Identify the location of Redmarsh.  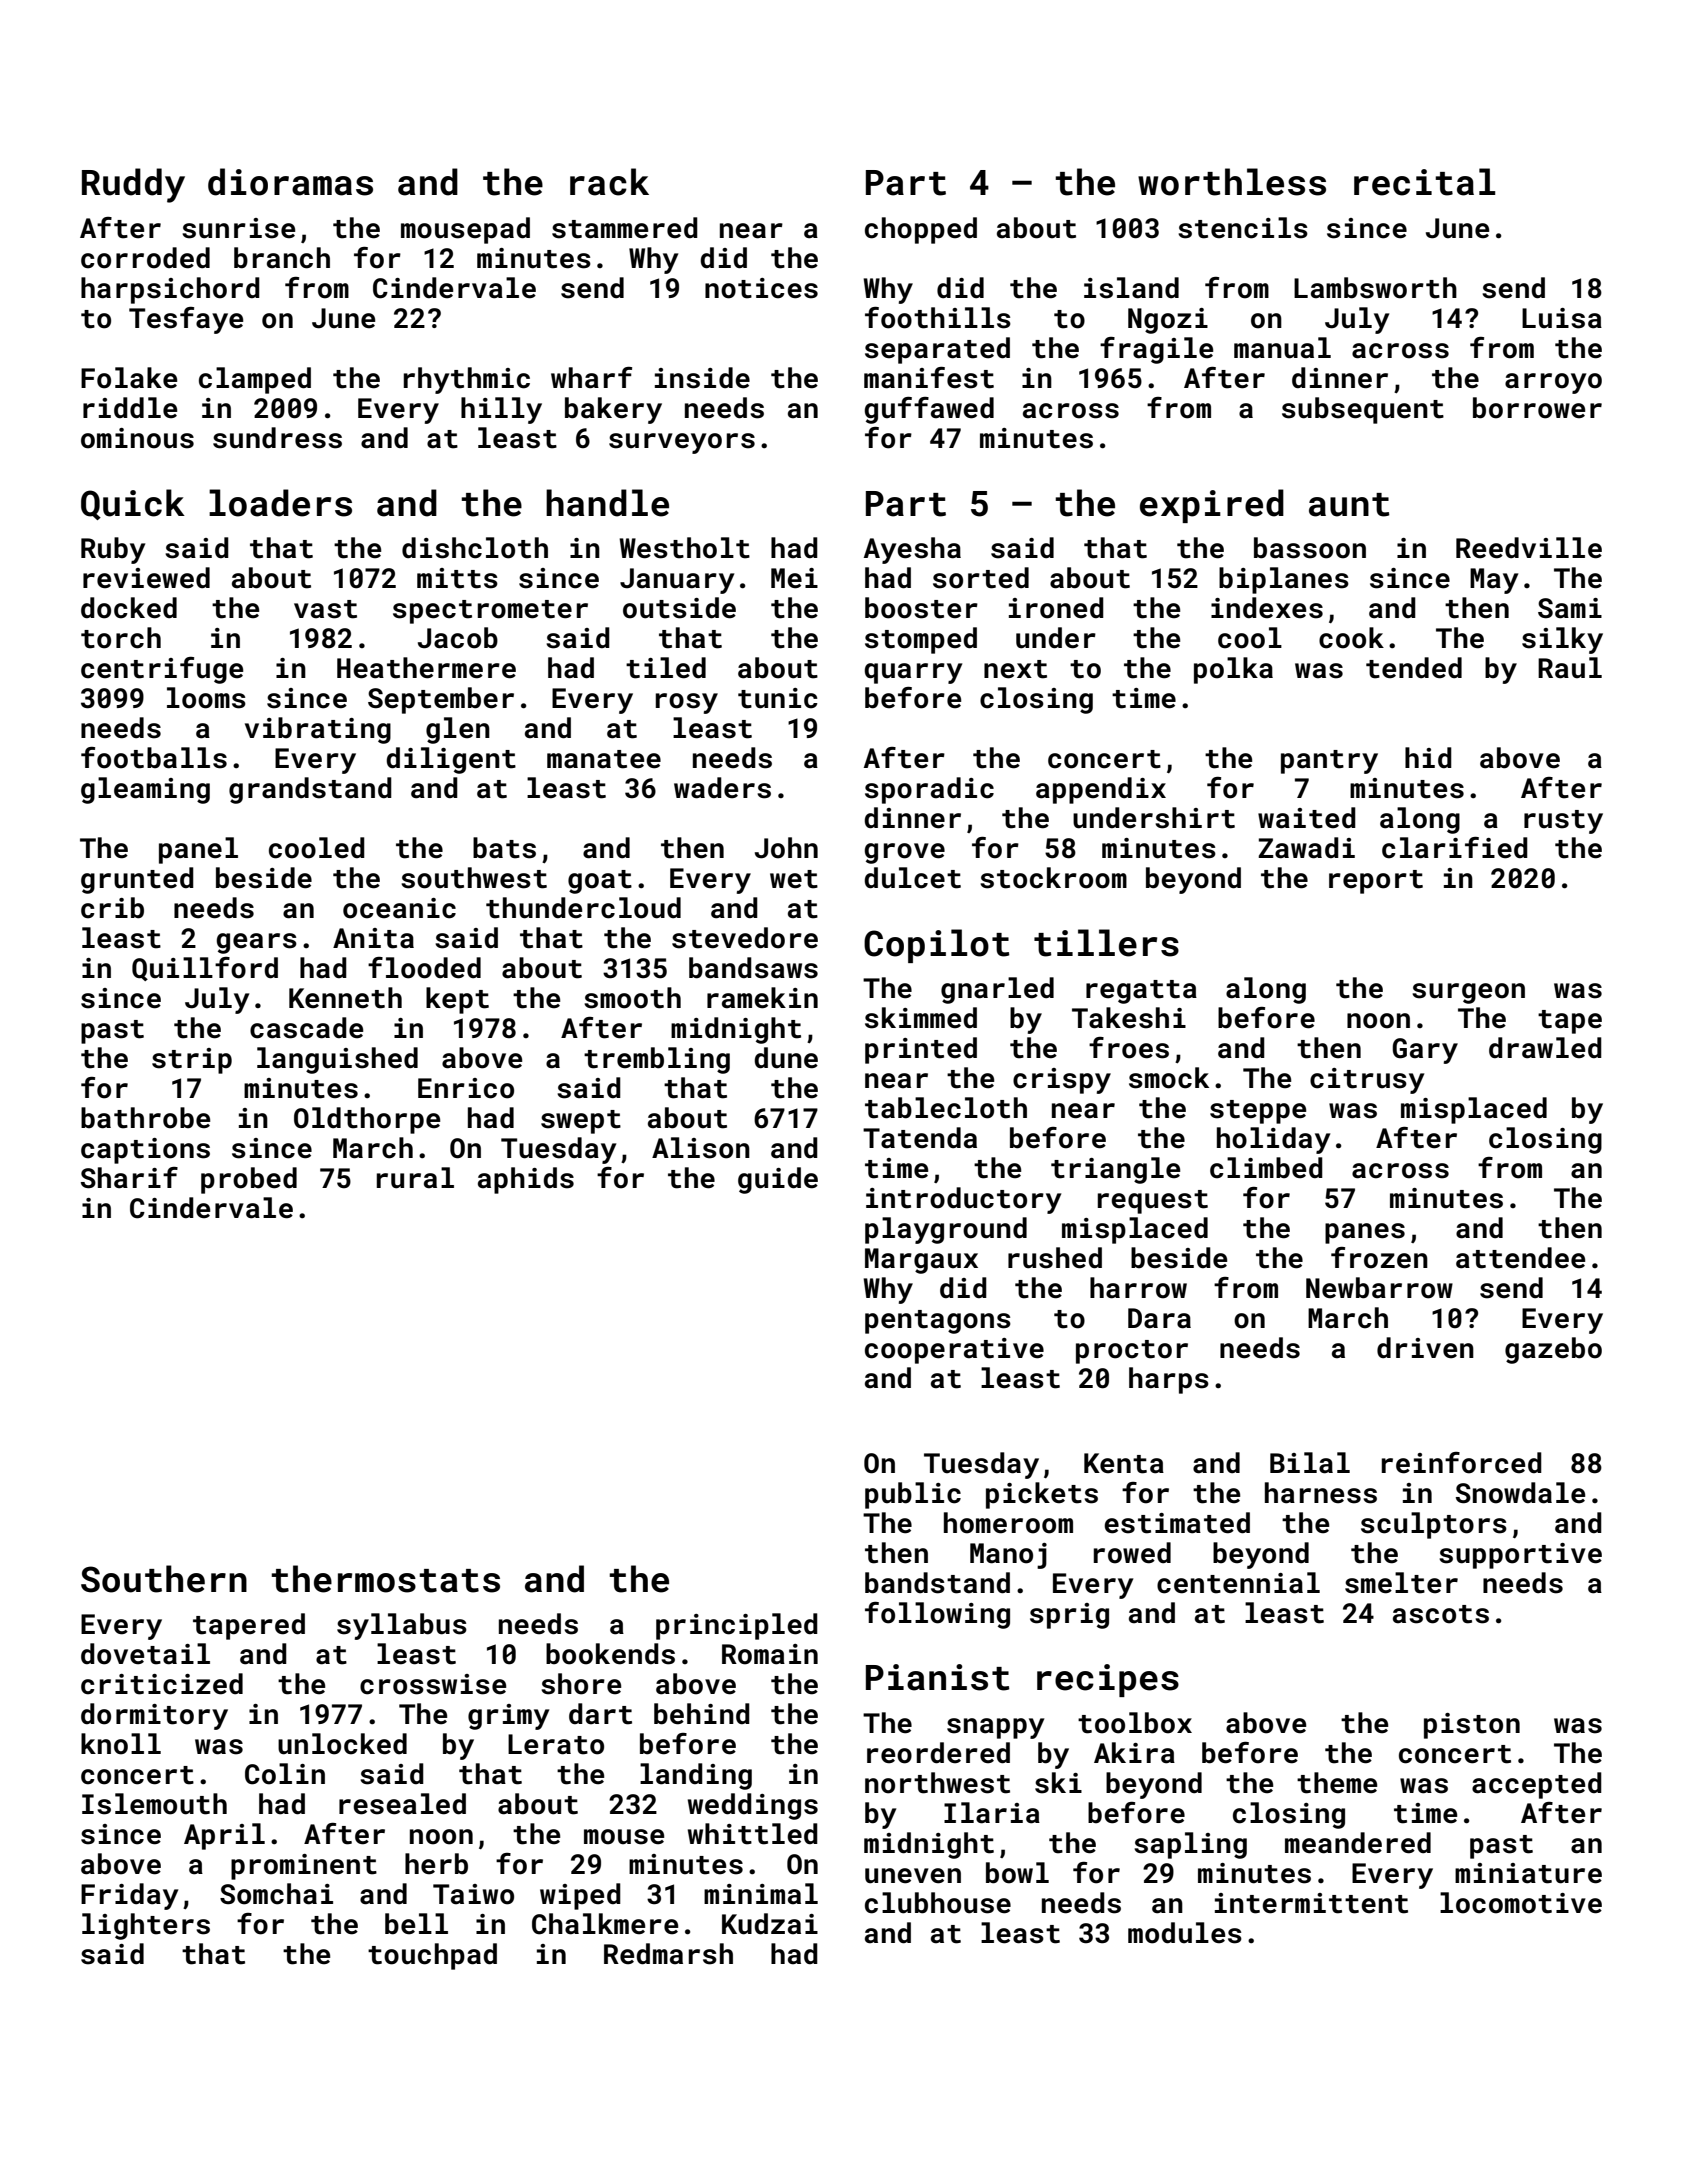
(668, 1954).
